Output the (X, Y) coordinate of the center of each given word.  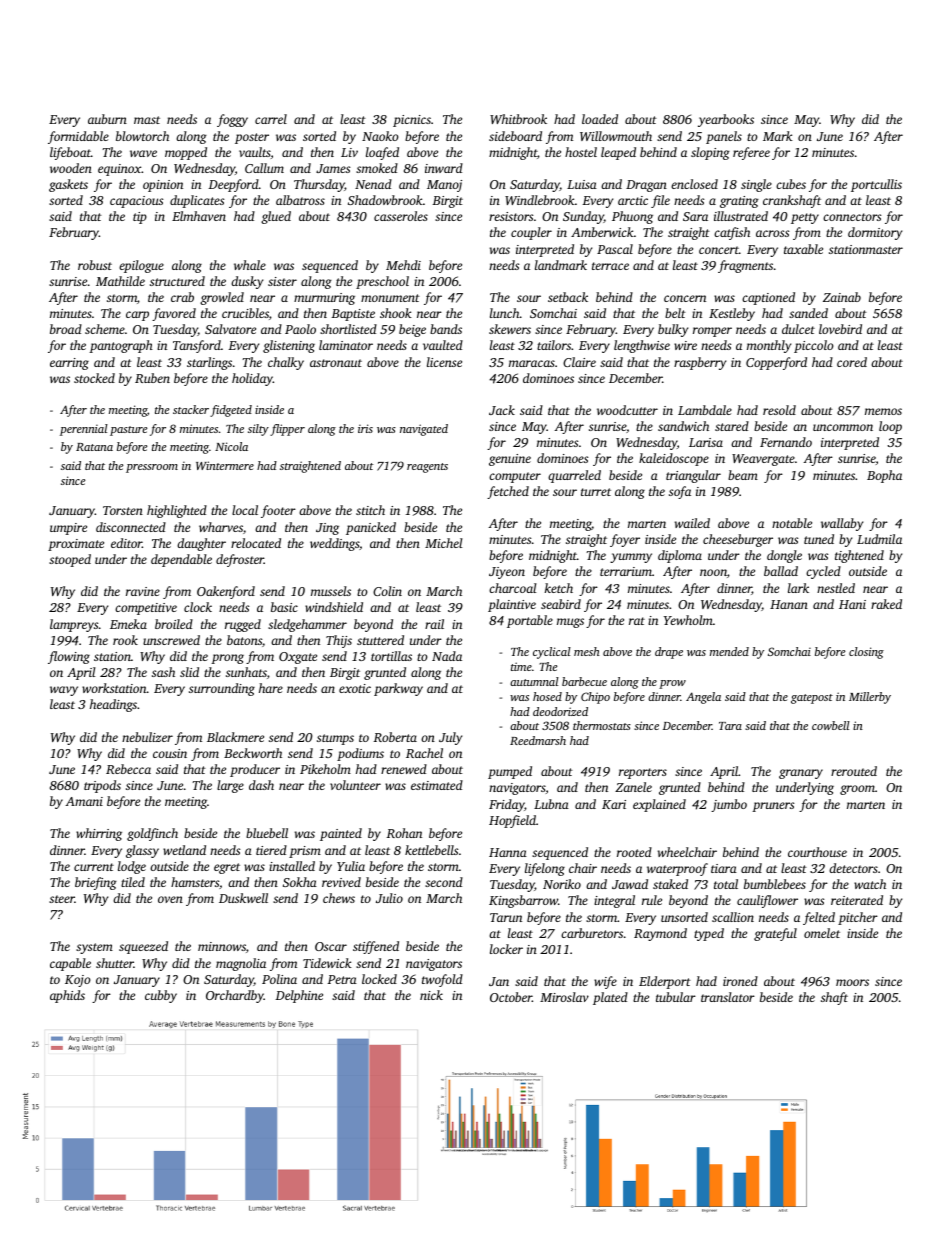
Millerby (870, 698)
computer (515, 477)
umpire (68, 529)
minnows (222, 946)
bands (446, 329)
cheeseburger (738, 540)
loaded (600, 119)
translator (728, 997)
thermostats (602, 725)
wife (605, 982)
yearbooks (726, 120)
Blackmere (235, 737)
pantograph (121, 346)
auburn (107, 119)
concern (685, 298)
